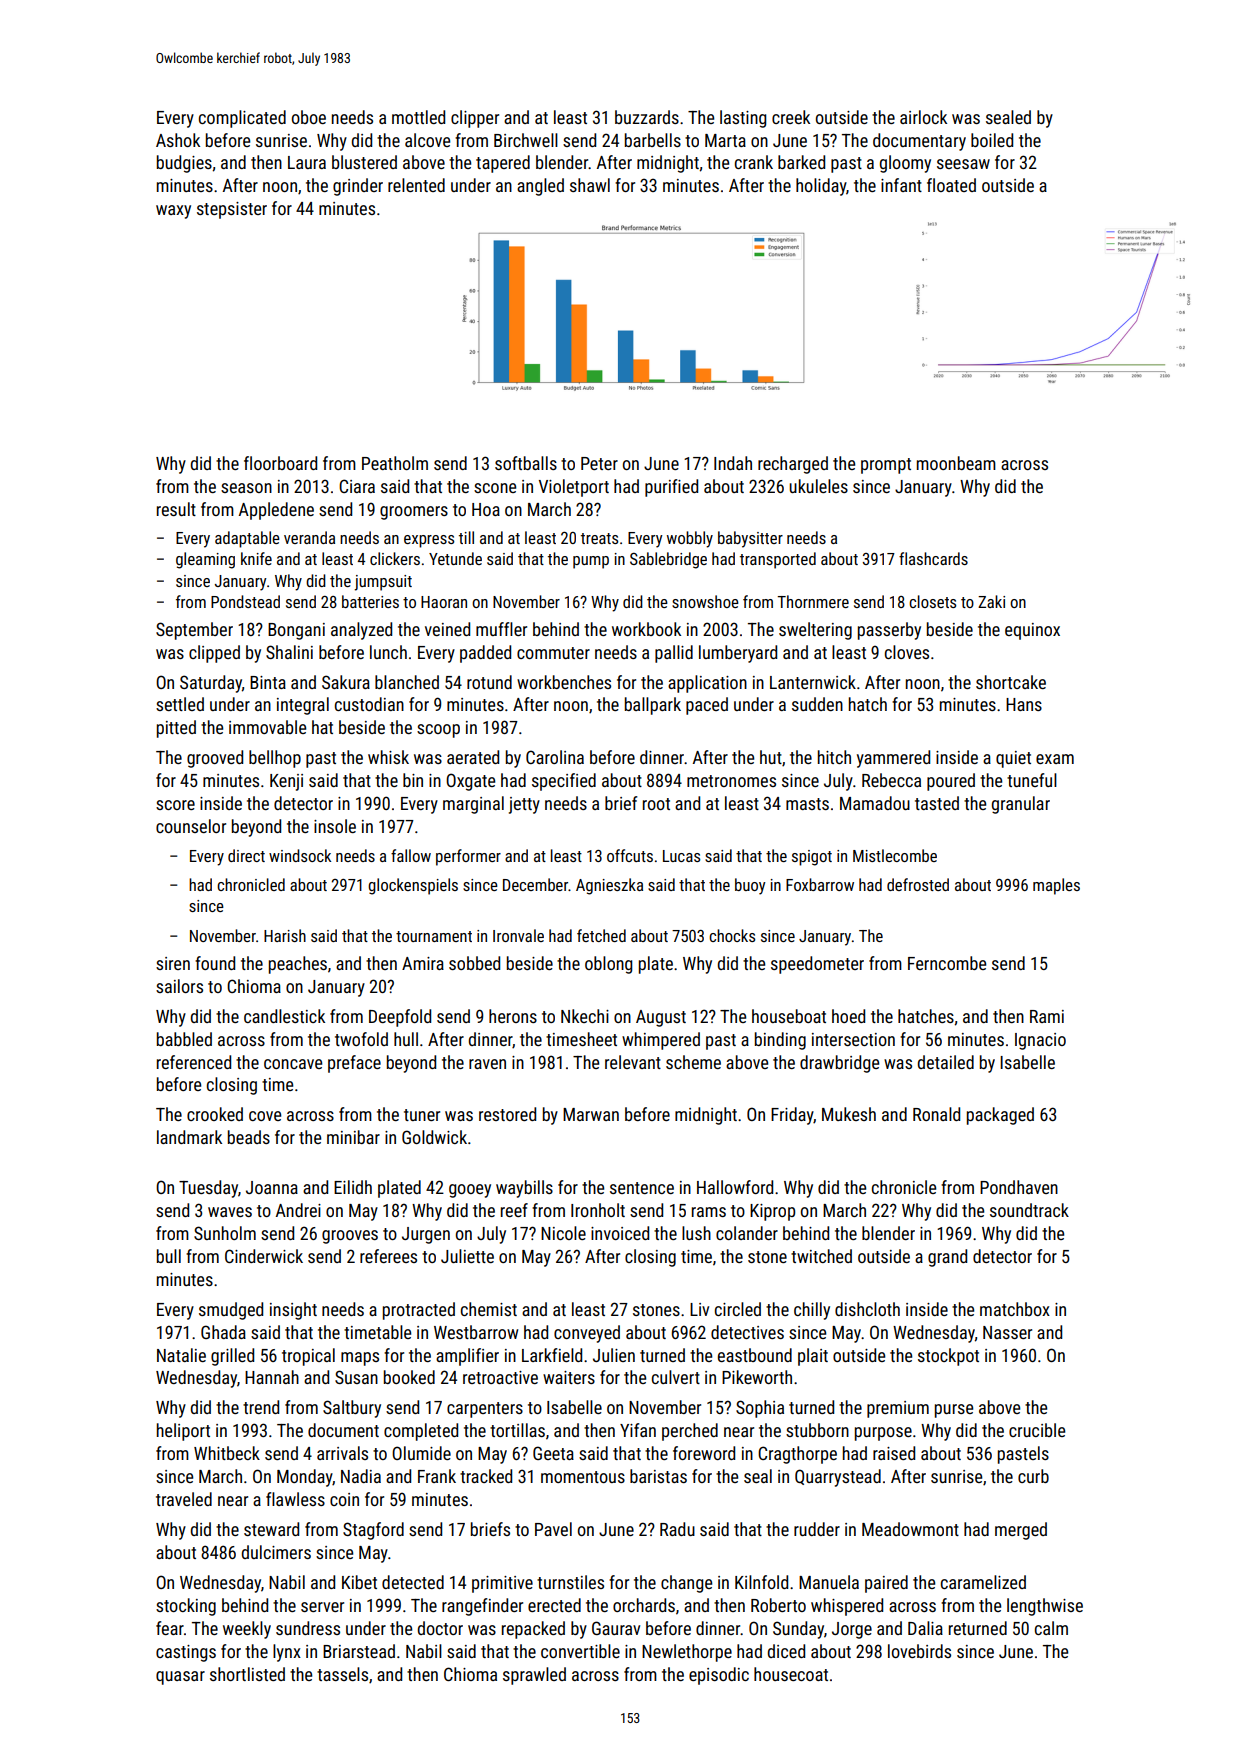  What do you see at coordinates (676, 1377) in the screenshot?
I see `culvert` at bounding box center [676, 1377].
